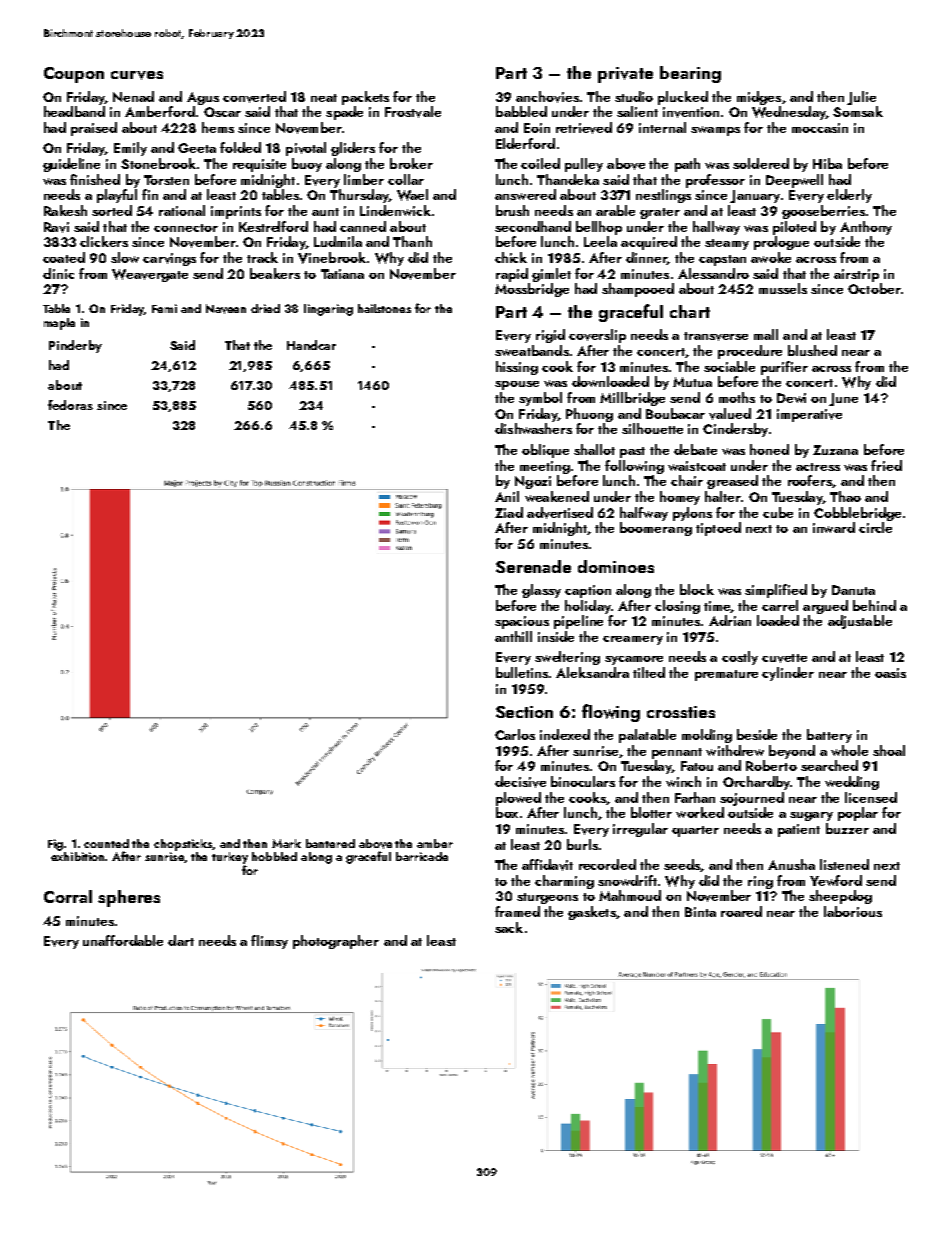 The image size is (952, 1233). I want to click on Binta, so click(700, 912).
